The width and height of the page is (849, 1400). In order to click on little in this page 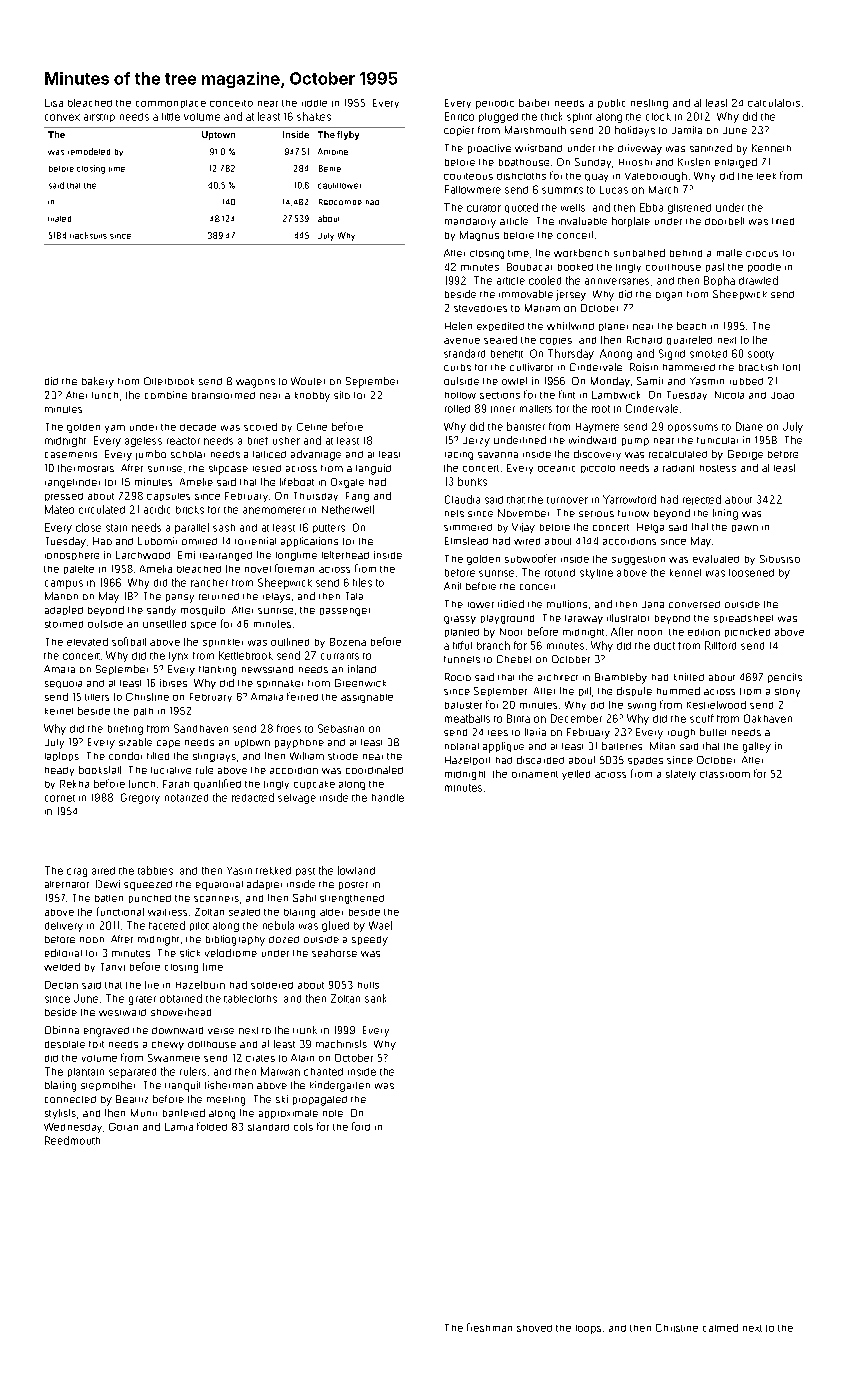, I will do `click(171, 117)`.
